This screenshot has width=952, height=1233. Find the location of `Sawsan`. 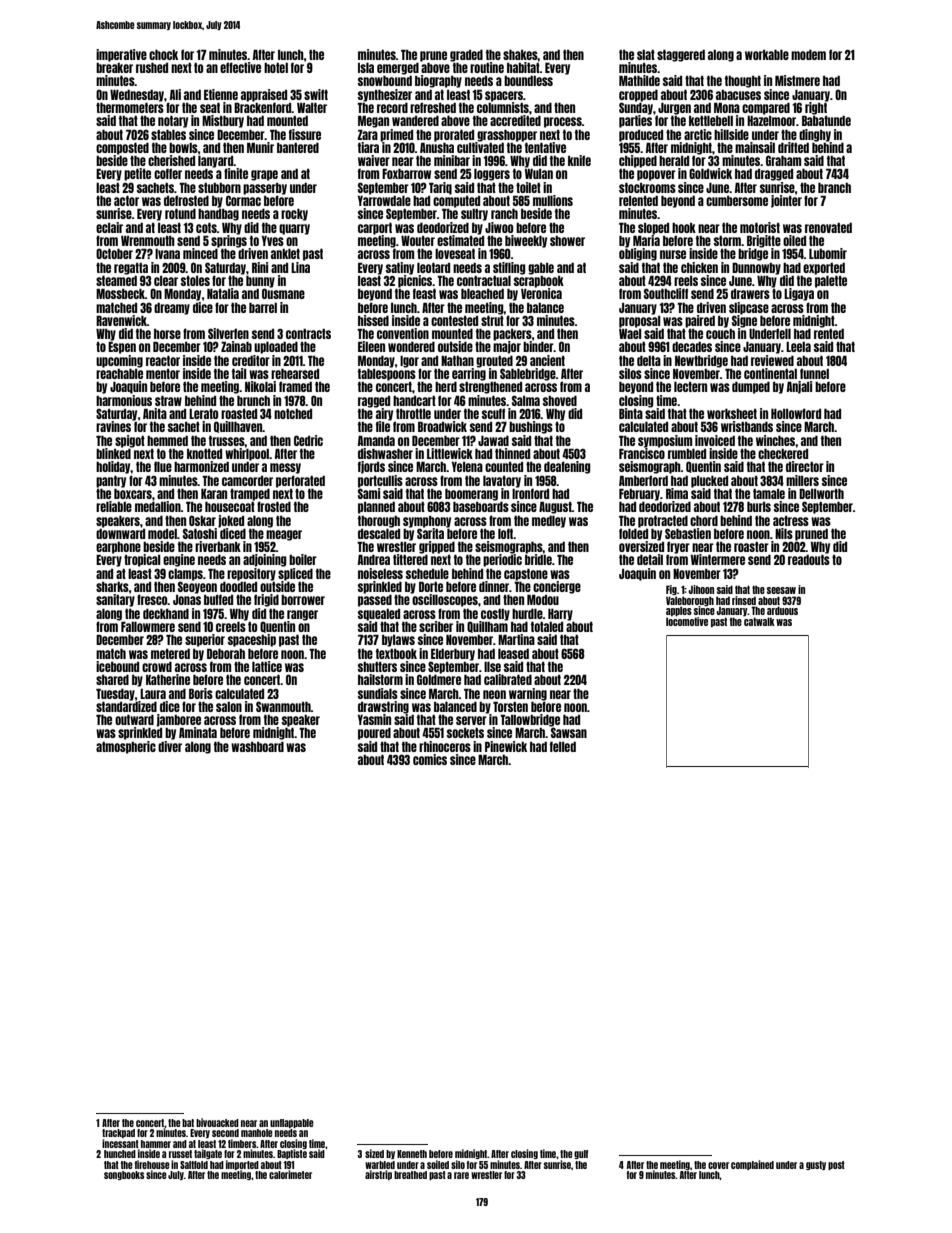

Sawsan is located at coordinates (569, 733).
